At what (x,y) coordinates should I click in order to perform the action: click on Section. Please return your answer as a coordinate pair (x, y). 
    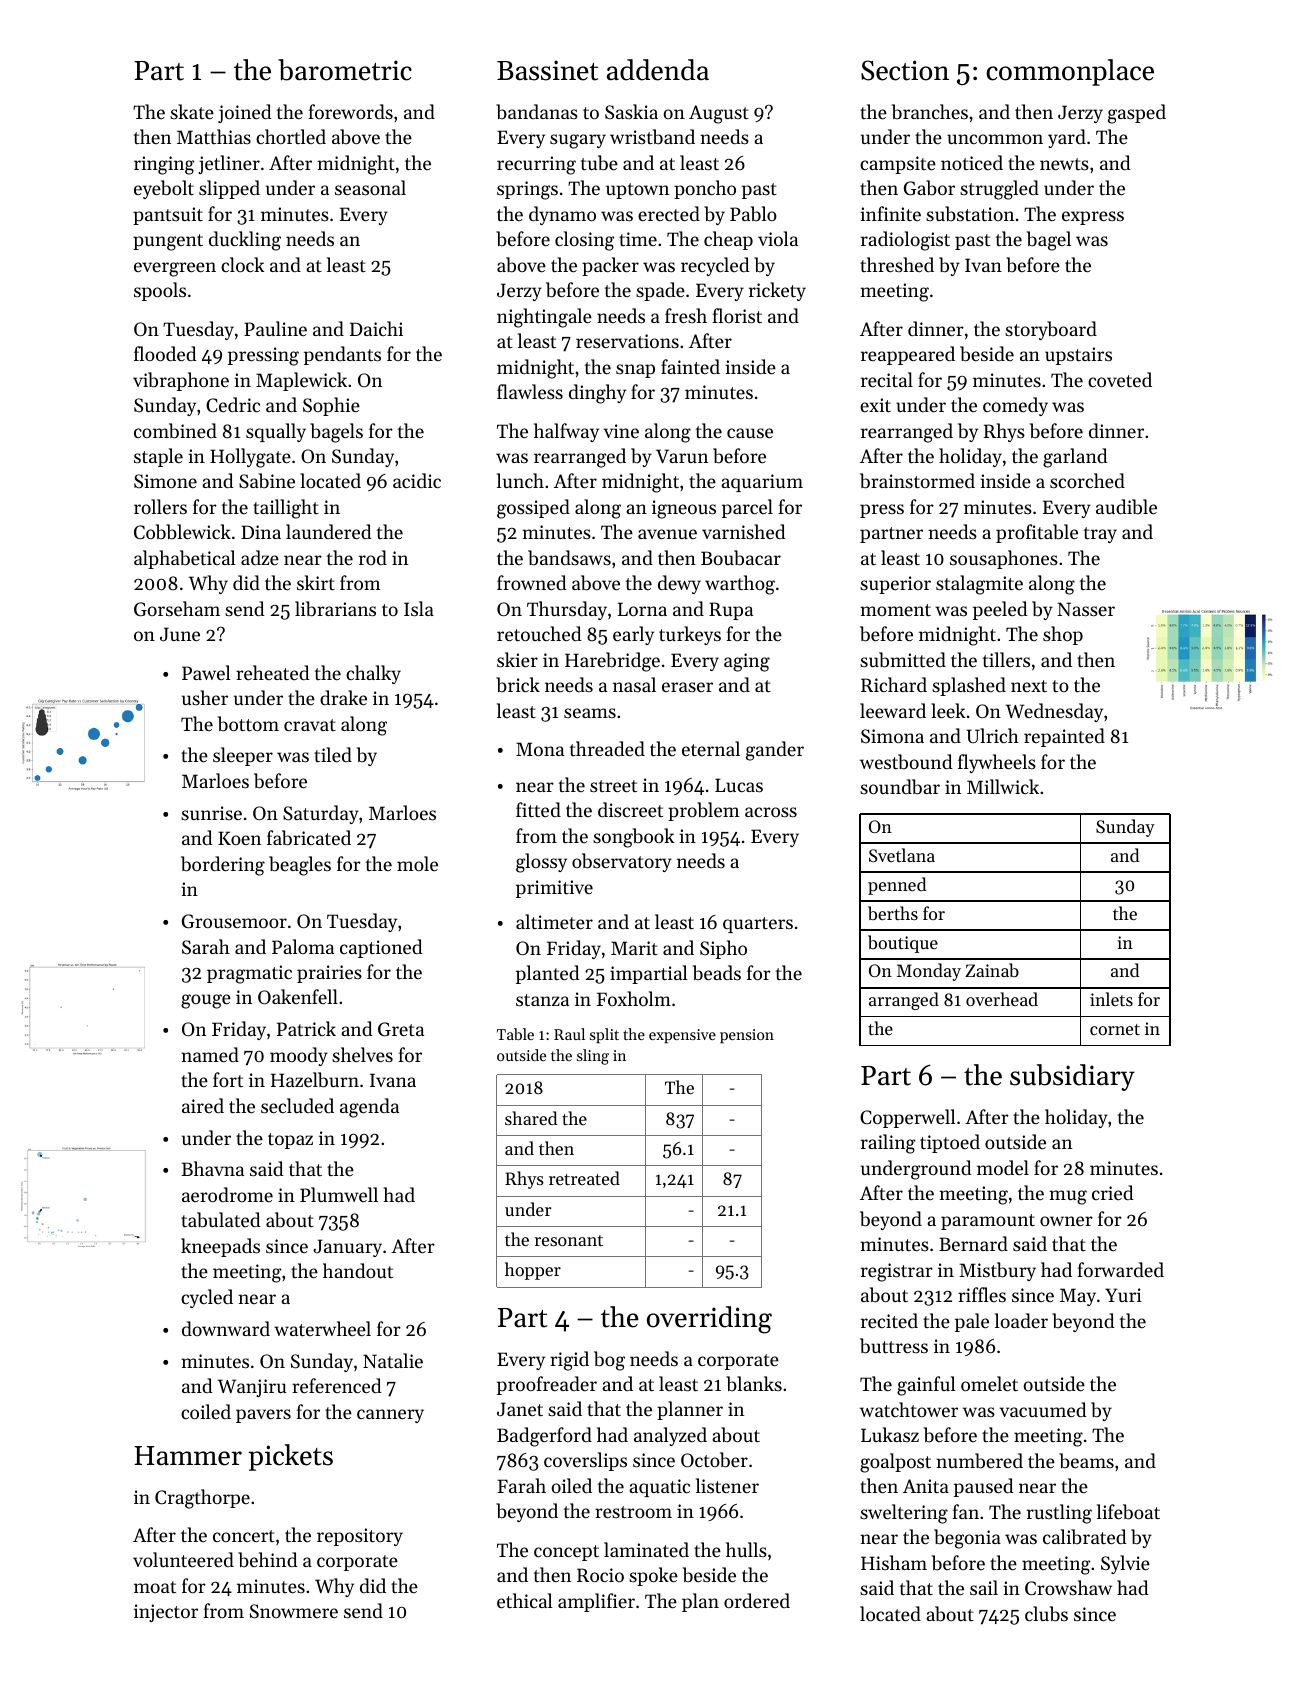
    Looking at the image, I should click on (905, 70).
